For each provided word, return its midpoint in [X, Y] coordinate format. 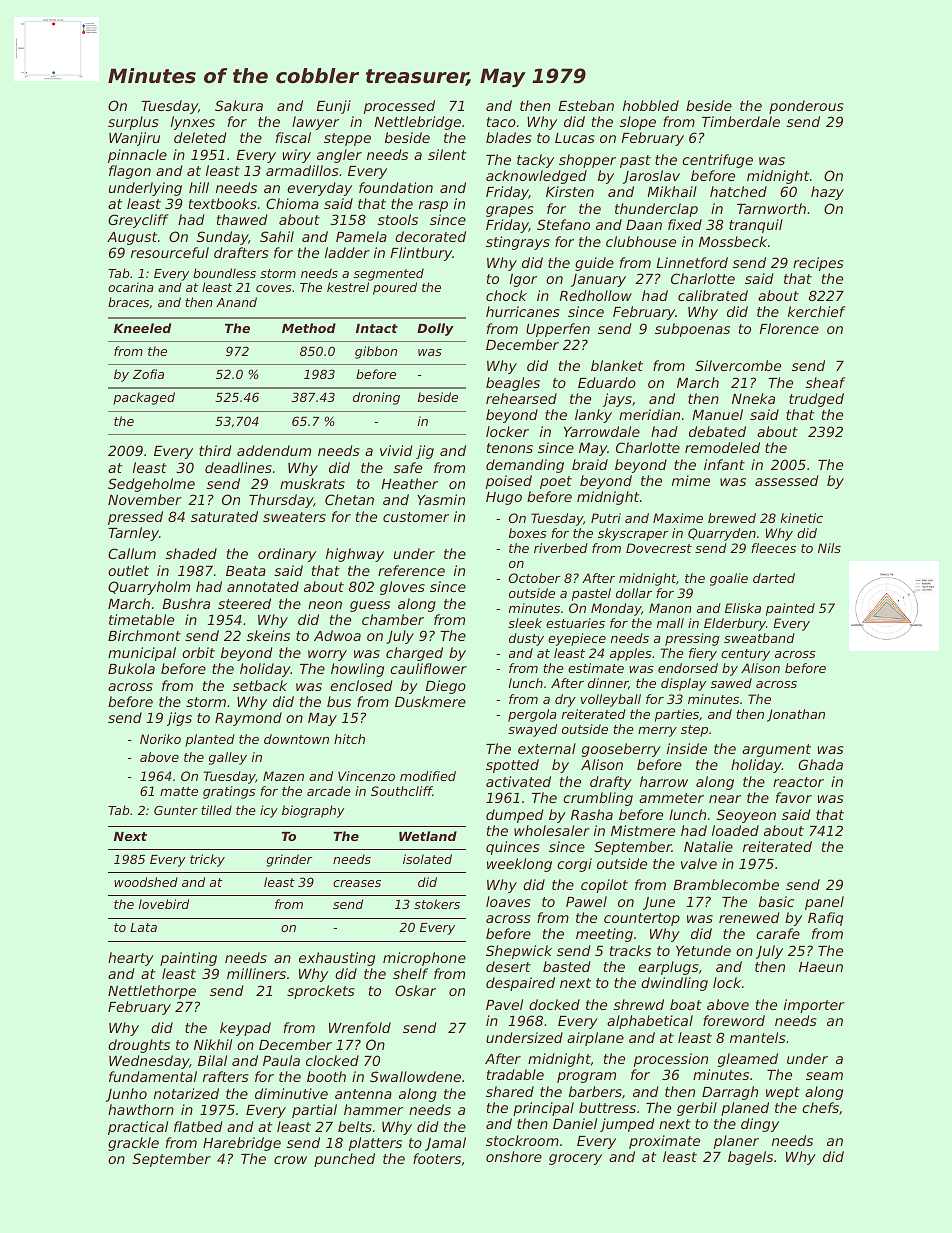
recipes [818, 264]
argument [776, 750]
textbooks [223, 203]
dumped [515, 816]
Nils [829, 548]
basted [567, 966]
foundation [396, 187]
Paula [281, 1060]
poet [556, 482]
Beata [246, 571]
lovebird [164, 904]
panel [824, 903]
